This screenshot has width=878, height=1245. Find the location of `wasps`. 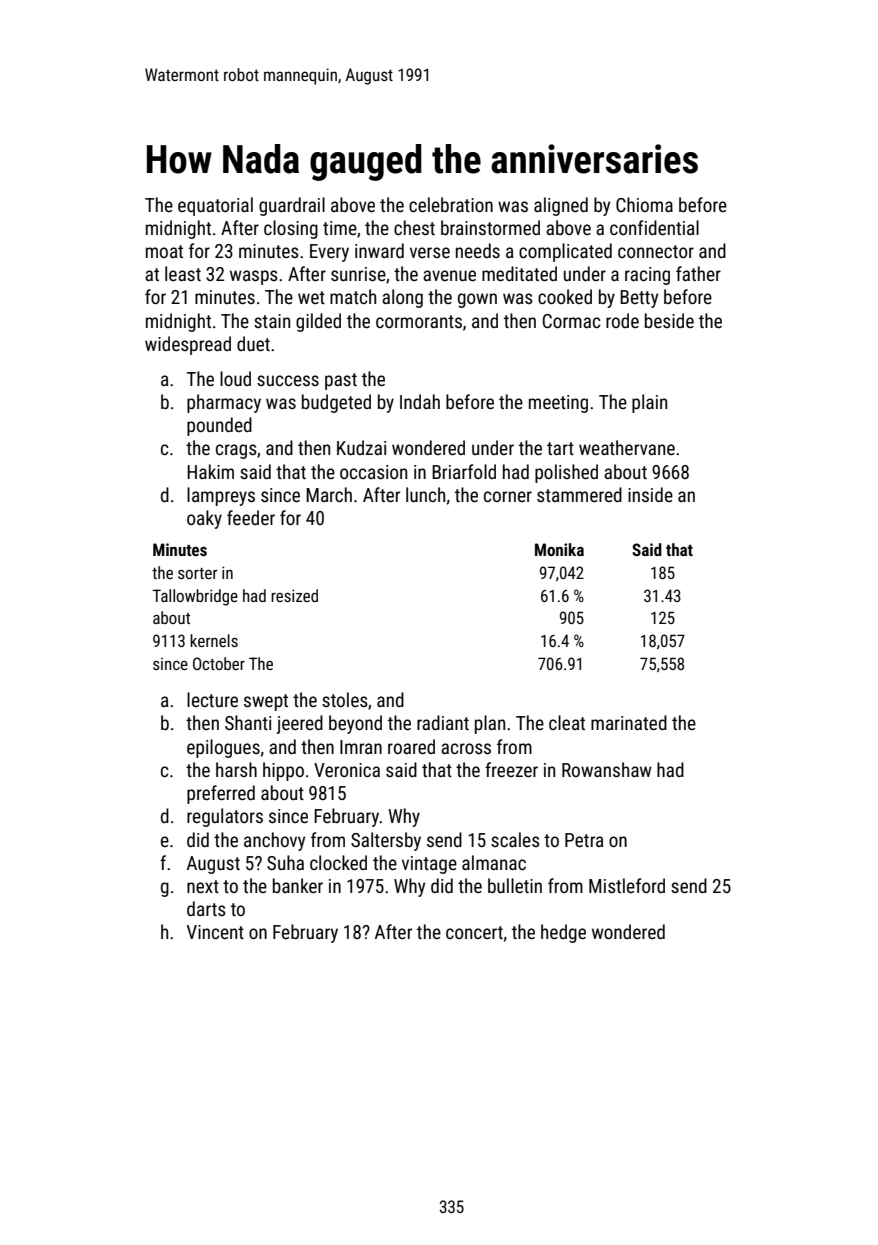

wasps is located at coordinates (254, 277).
